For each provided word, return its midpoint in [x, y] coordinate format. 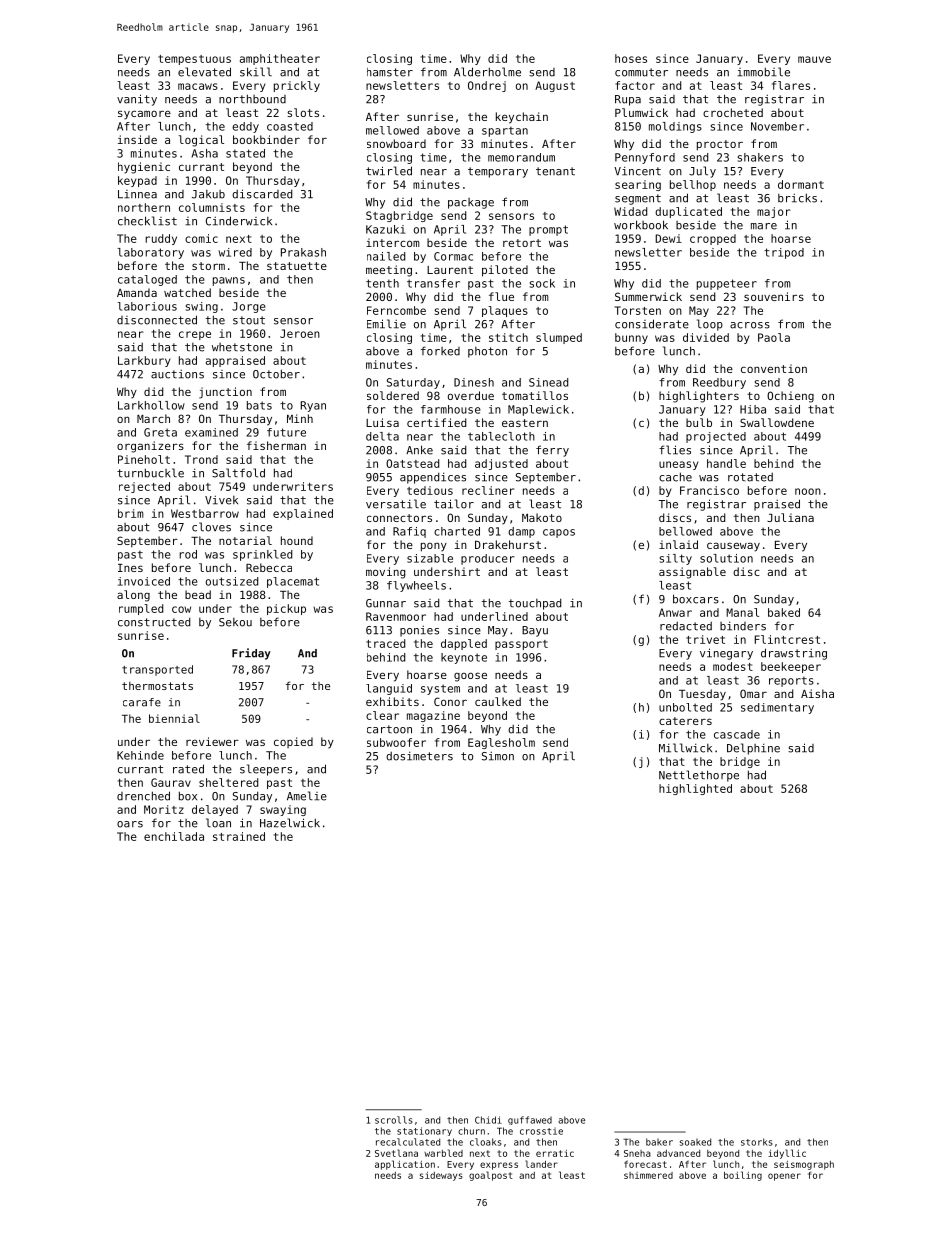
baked [784, 612]
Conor [450, 701]
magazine [433, 716]
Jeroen [300, 333]
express [499, 1166]
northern [144, 207]
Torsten [638, 310]
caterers [685, 721]
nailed [386, 256]
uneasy [678, 465]
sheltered [228, 782]
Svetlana [396, 1153]
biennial [174, 718]
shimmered [648, 1175]
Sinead [548, 382]
